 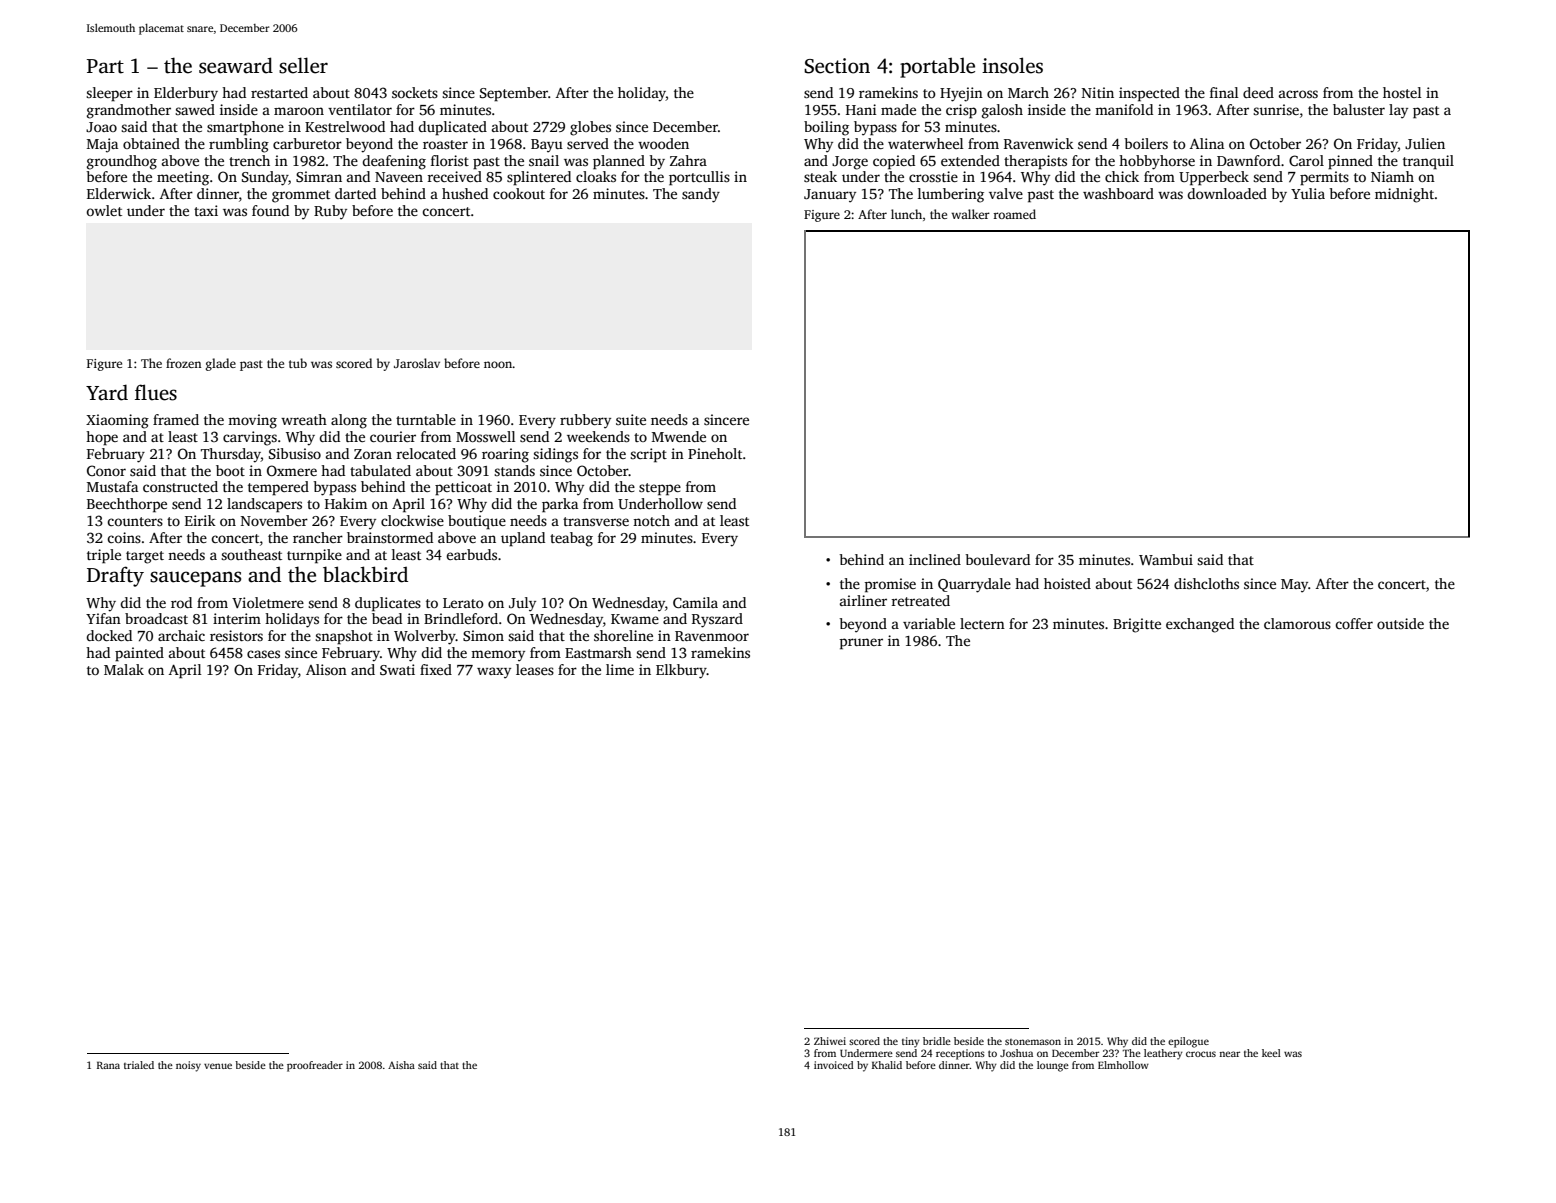 What do you see at coordinates (681, 671) in the page?
I see `Elkbury` at bounding box center [681, 671].
